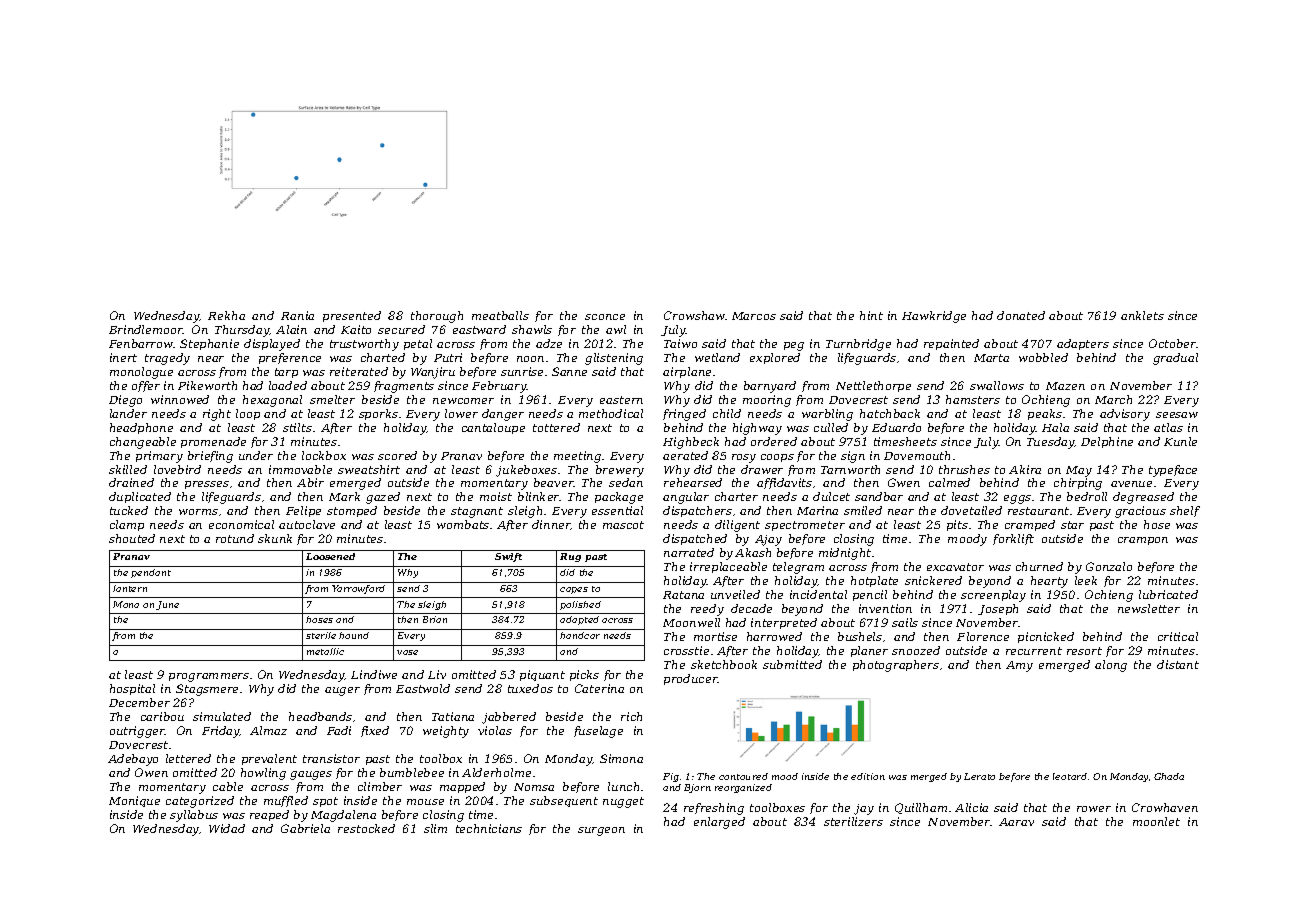 This screenshot has width=1308, height=924. I want to click on rich, so click(631, 716).
